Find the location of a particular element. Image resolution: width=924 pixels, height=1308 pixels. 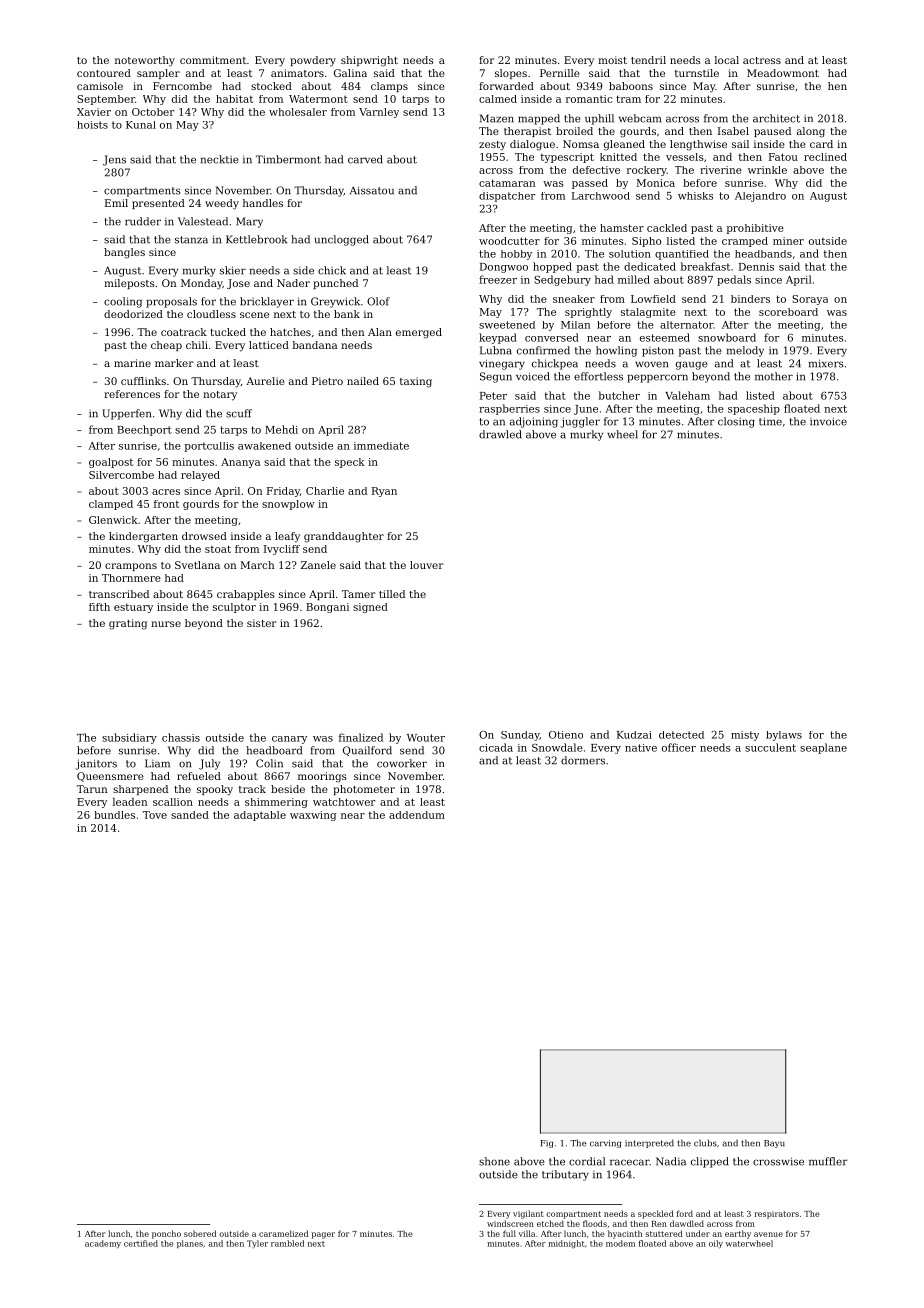

catamaran is located at coordinates (507, 183).
